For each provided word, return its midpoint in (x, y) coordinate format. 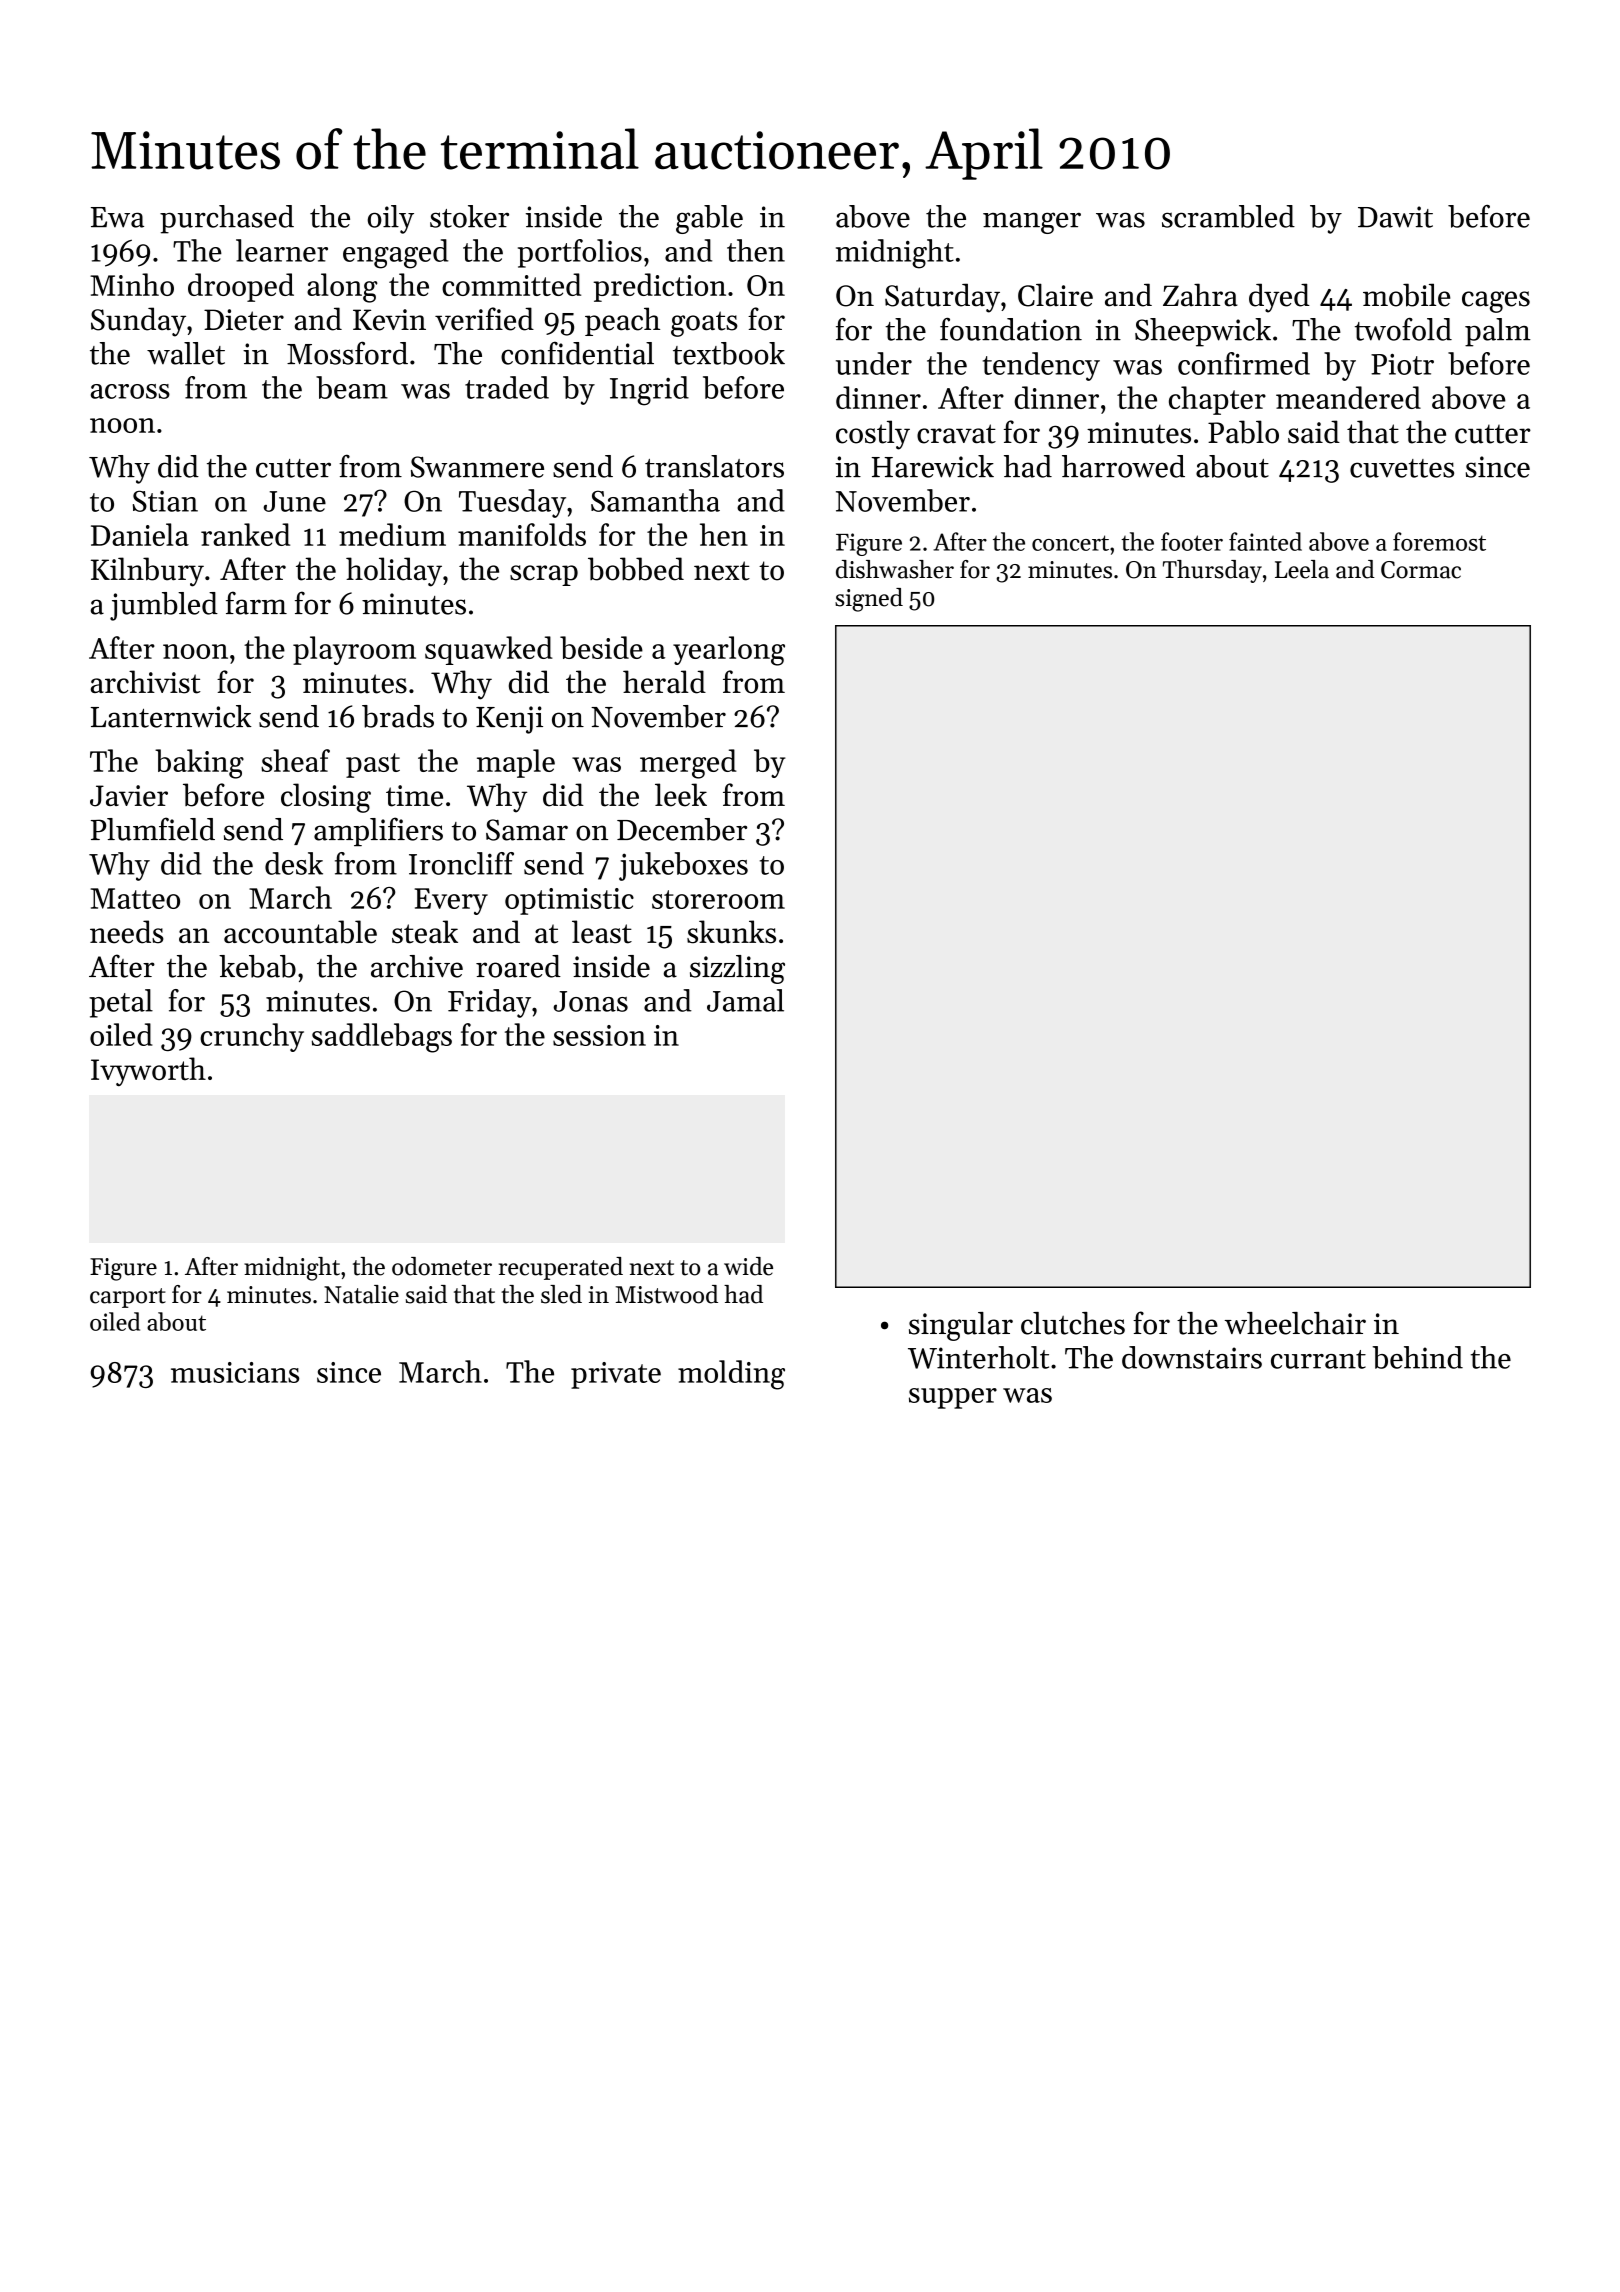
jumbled (164, 606)
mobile (1406, 295)
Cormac (1421, 570)
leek (681, 795)
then (756, 250)
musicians (235, 1372)
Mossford (347, 353)
